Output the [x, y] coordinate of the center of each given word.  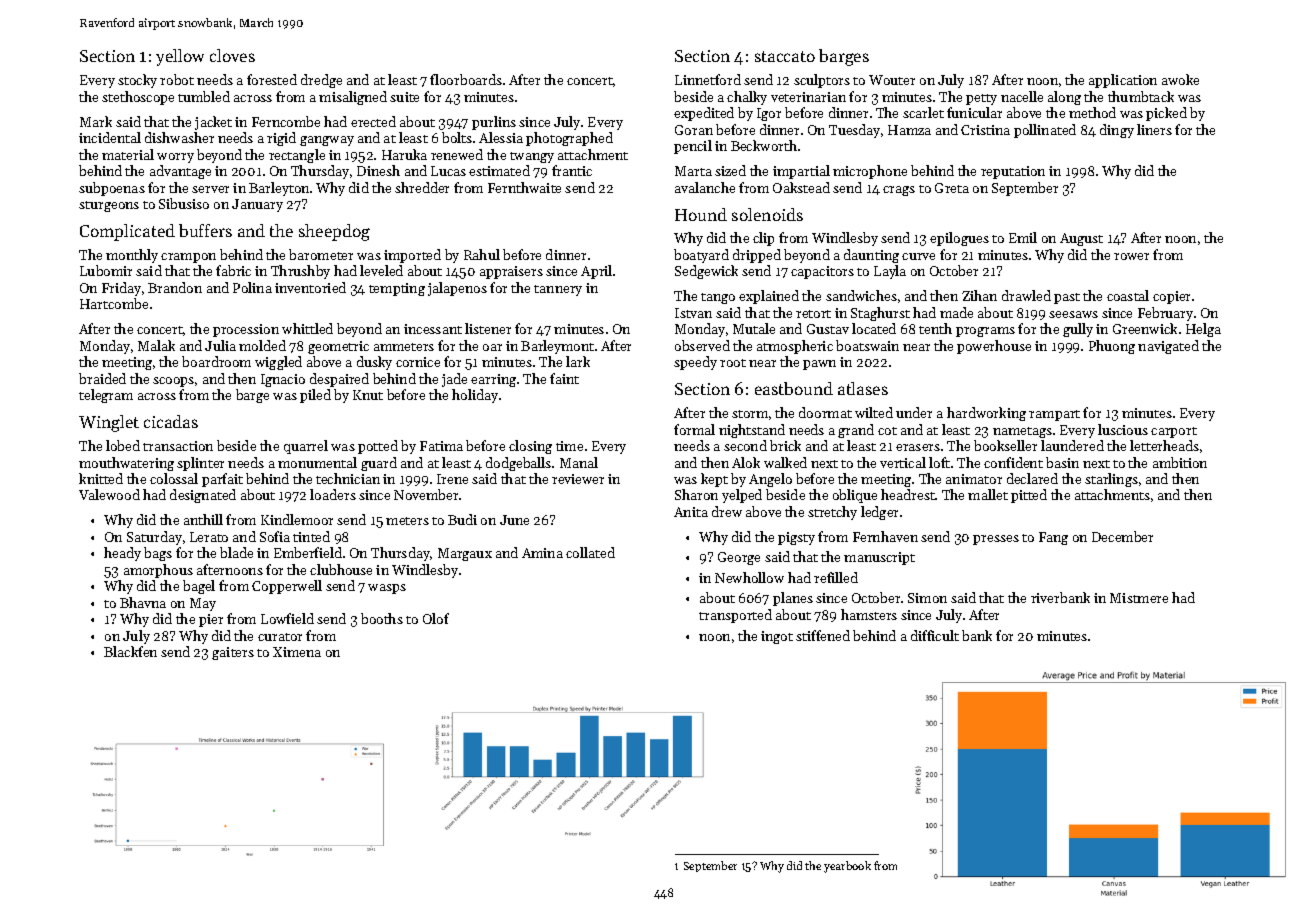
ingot [777, 637]
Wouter [892, 80]
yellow [180, 57]
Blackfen [130, 651]
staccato [785, 56]
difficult [935, 635]
